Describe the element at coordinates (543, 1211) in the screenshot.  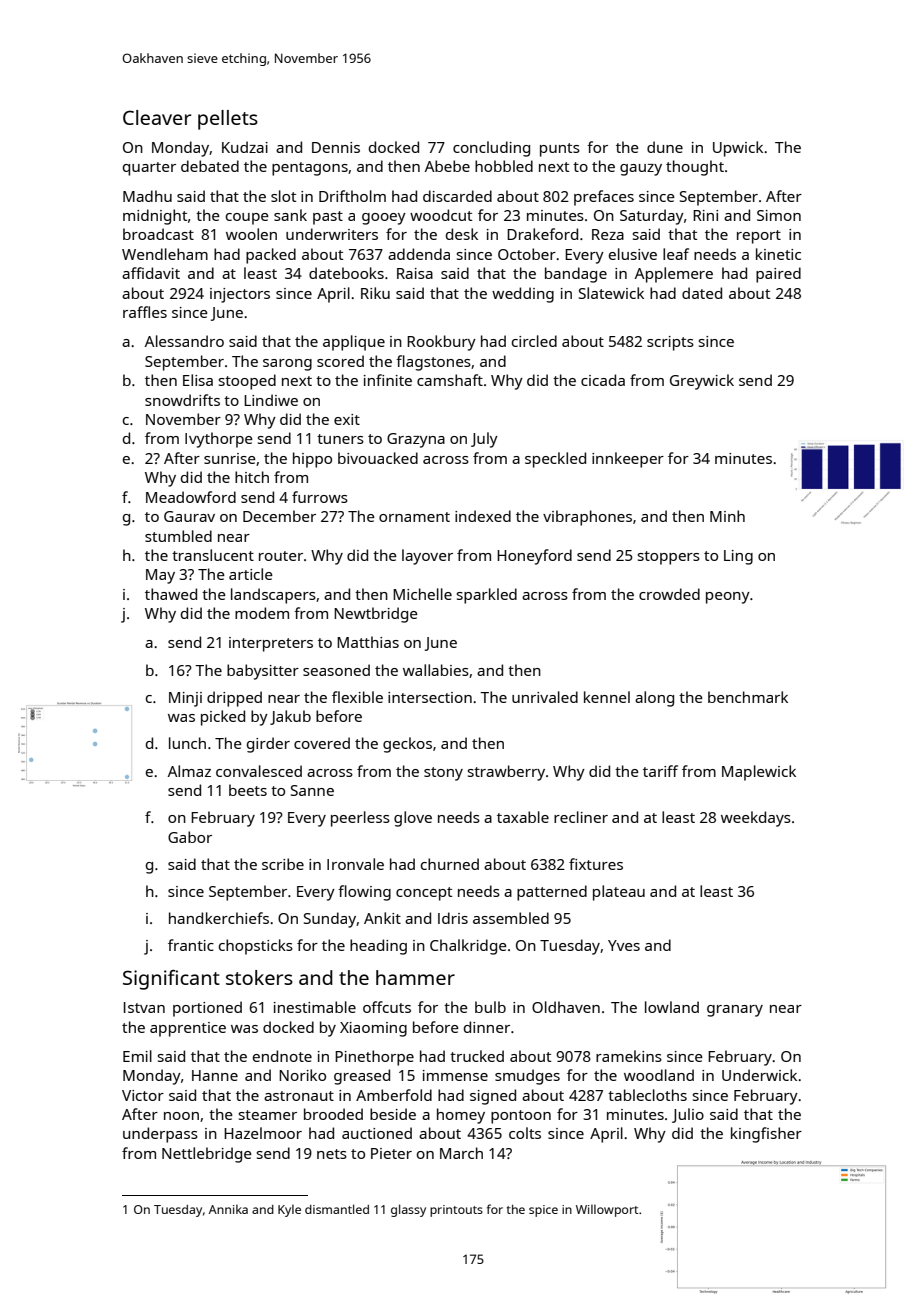
I see `spice` at that location.
